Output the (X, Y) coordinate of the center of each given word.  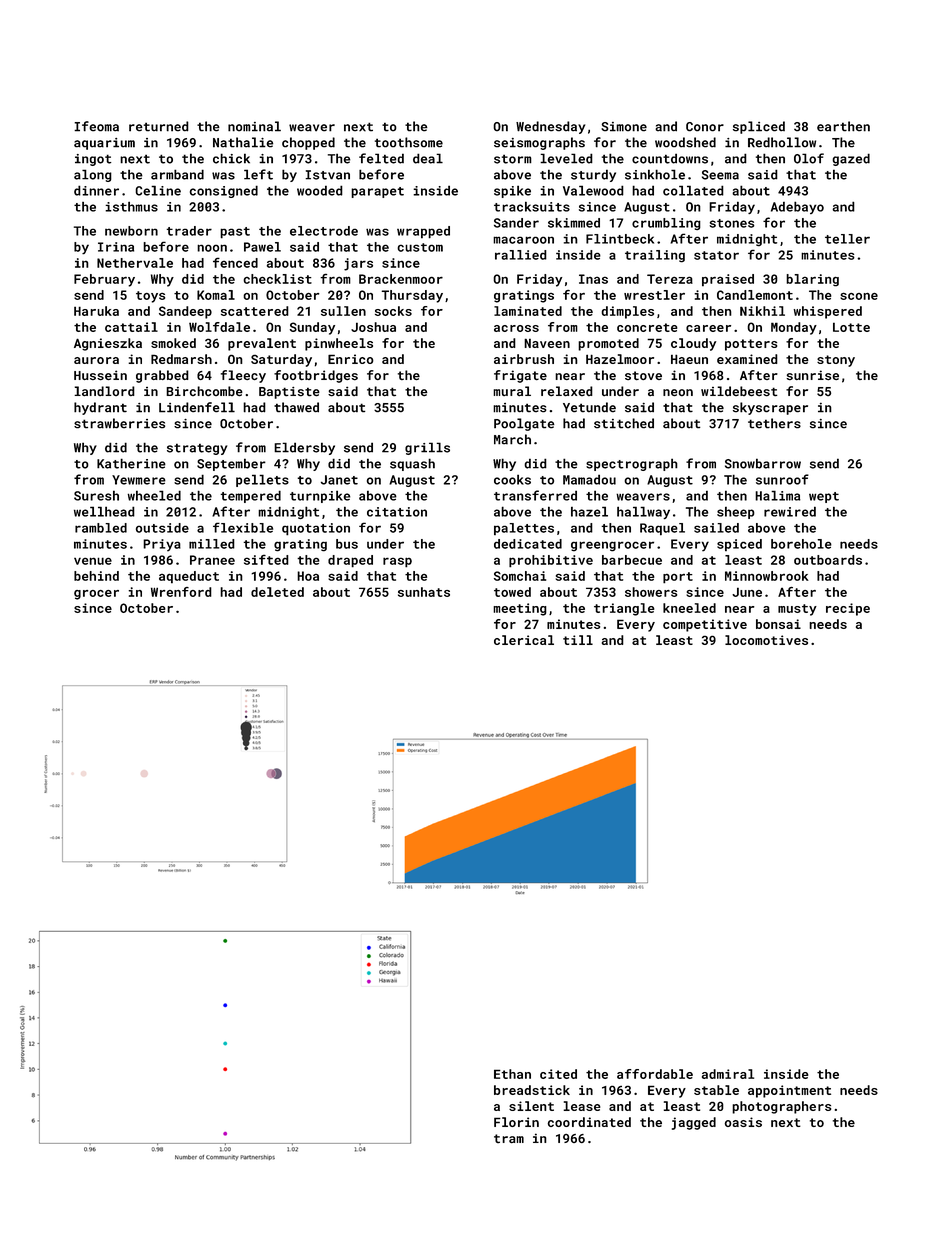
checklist (277, 279)
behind (96, 576)
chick (231, 158)
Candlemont (755, 295)
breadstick (532, 1090)
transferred (535, 495)
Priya (162, 545)
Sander (516, 223)
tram (509, 1138)
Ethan (512, 1074)
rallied (521, 255)
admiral (728, 1074)
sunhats (424, 592)
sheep (736, 513)
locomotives (766, 640)
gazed (851, 159)
